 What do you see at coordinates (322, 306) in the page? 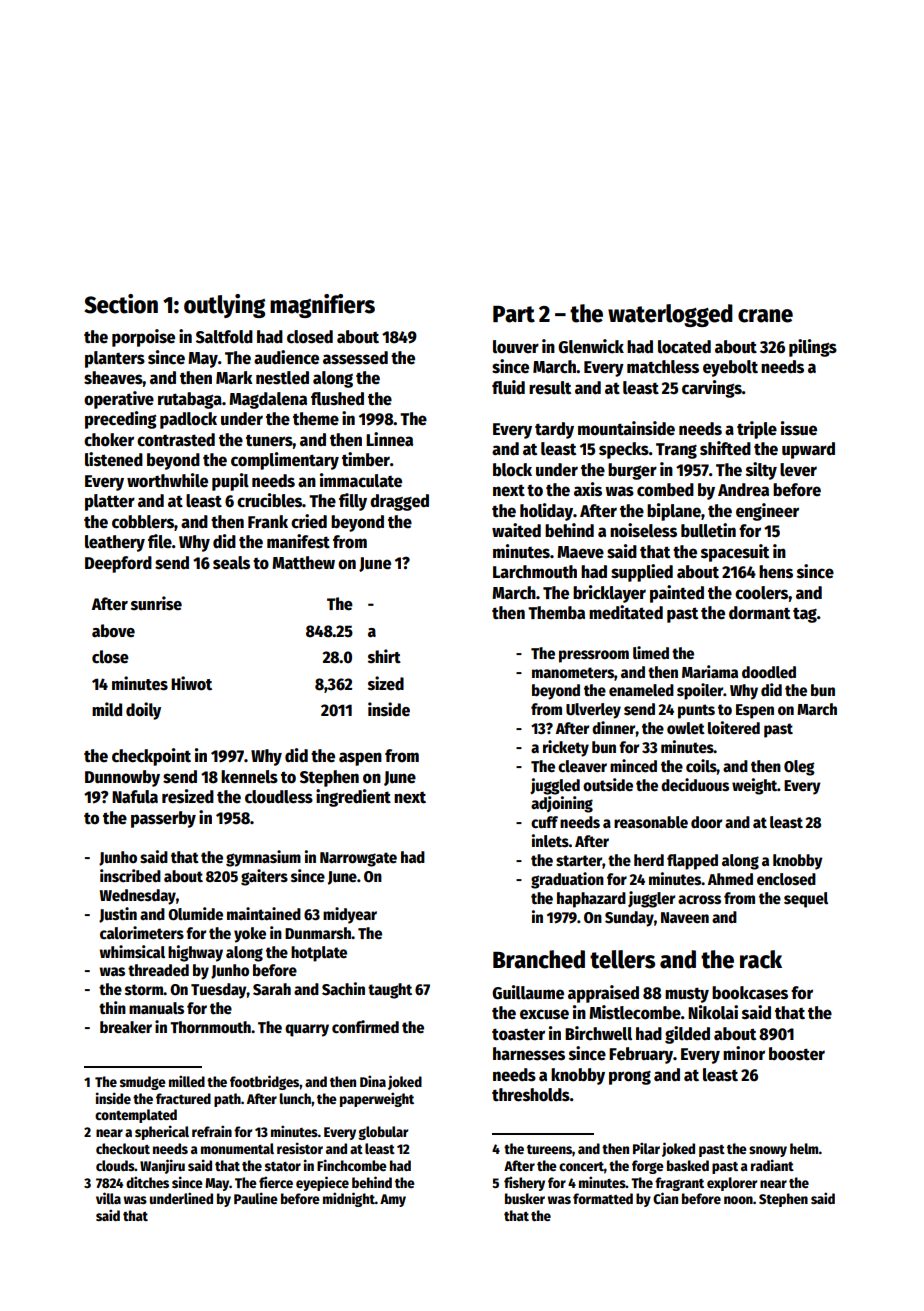
I see `magnifiers` at bounding box center [322, 306].
